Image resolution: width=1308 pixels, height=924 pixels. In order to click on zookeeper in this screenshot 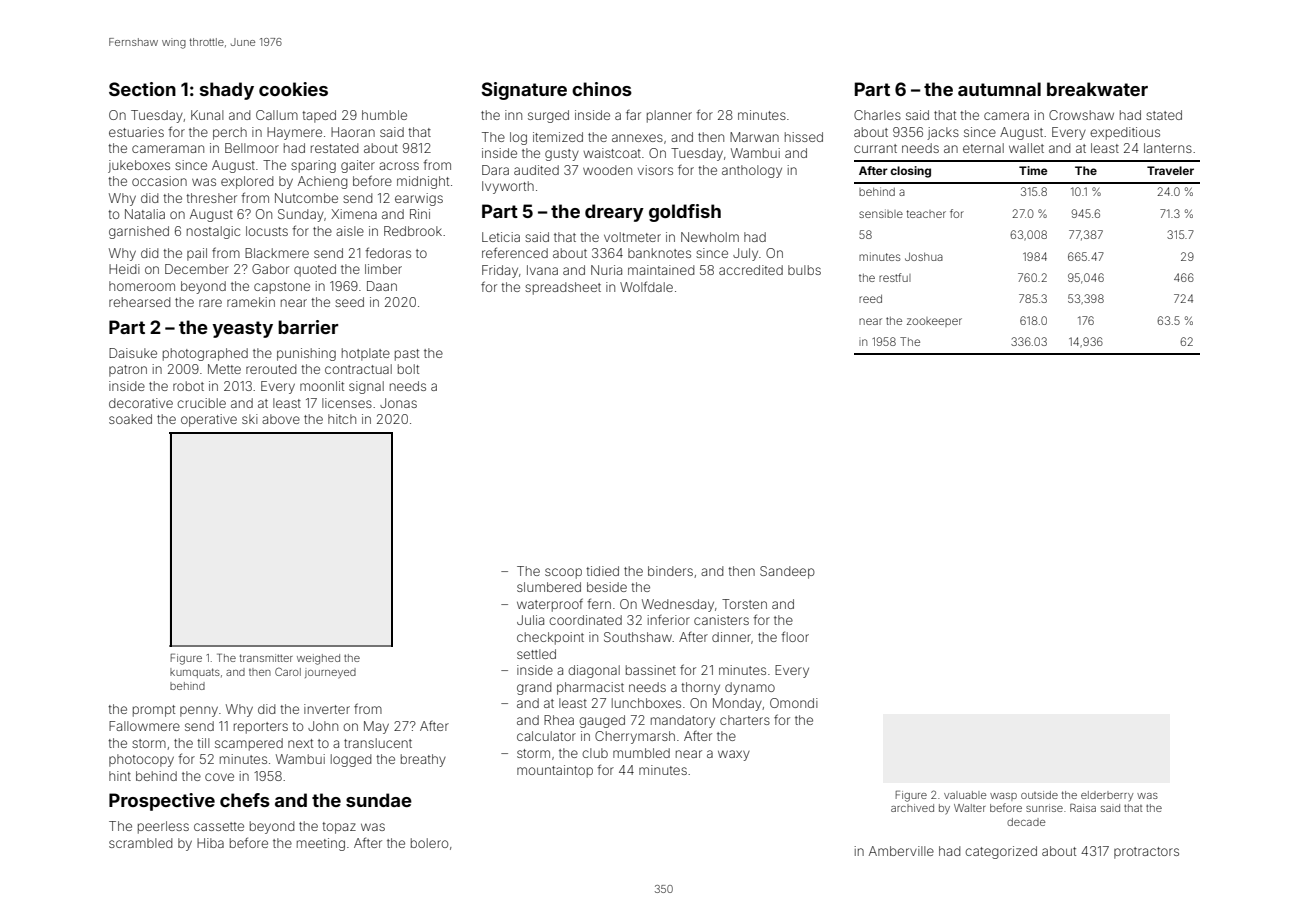, I will do `click(934, 322)`.
